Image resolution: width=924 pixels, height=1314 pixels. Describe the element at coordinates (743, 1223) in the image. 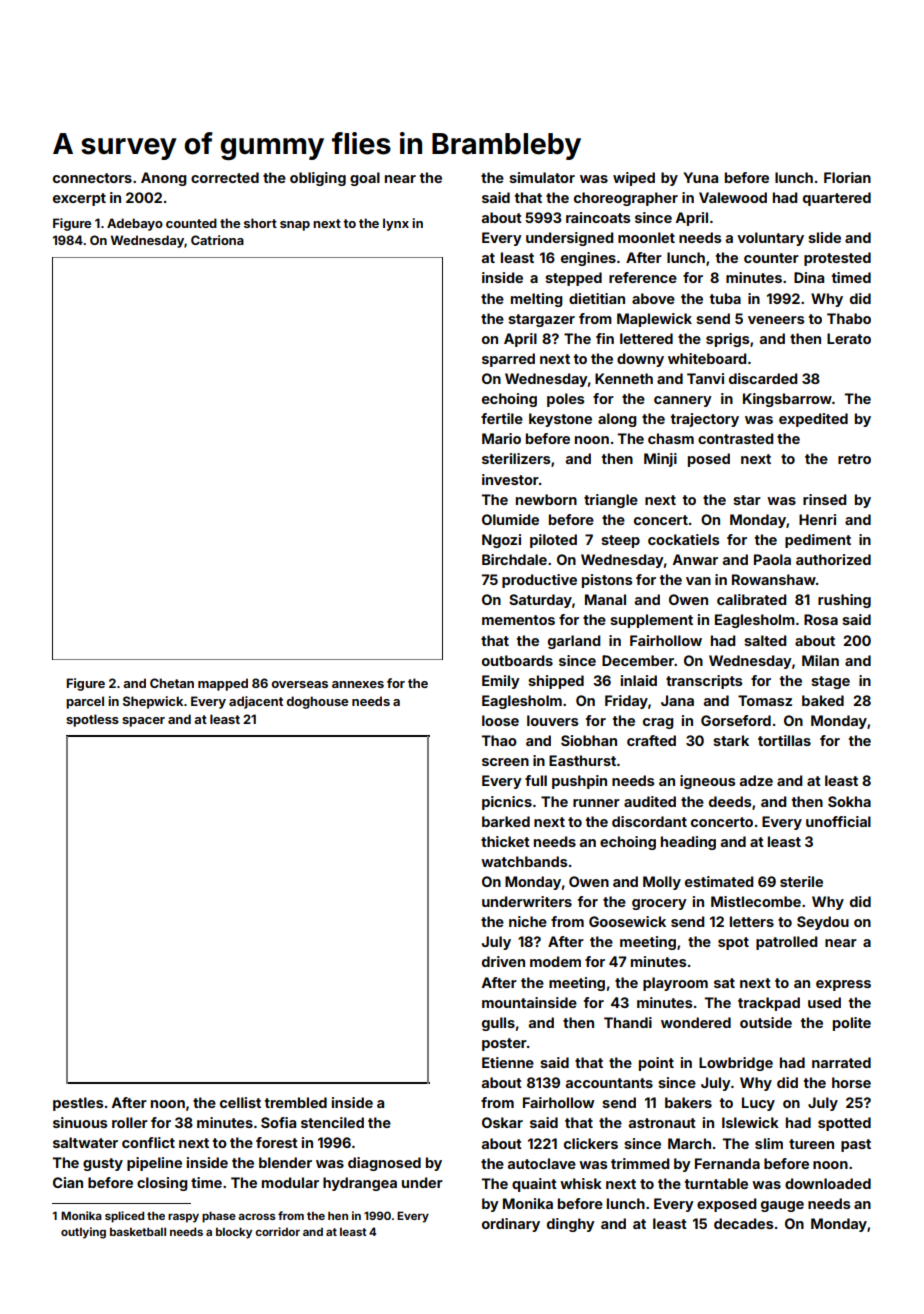

I see `decades` at that location.
